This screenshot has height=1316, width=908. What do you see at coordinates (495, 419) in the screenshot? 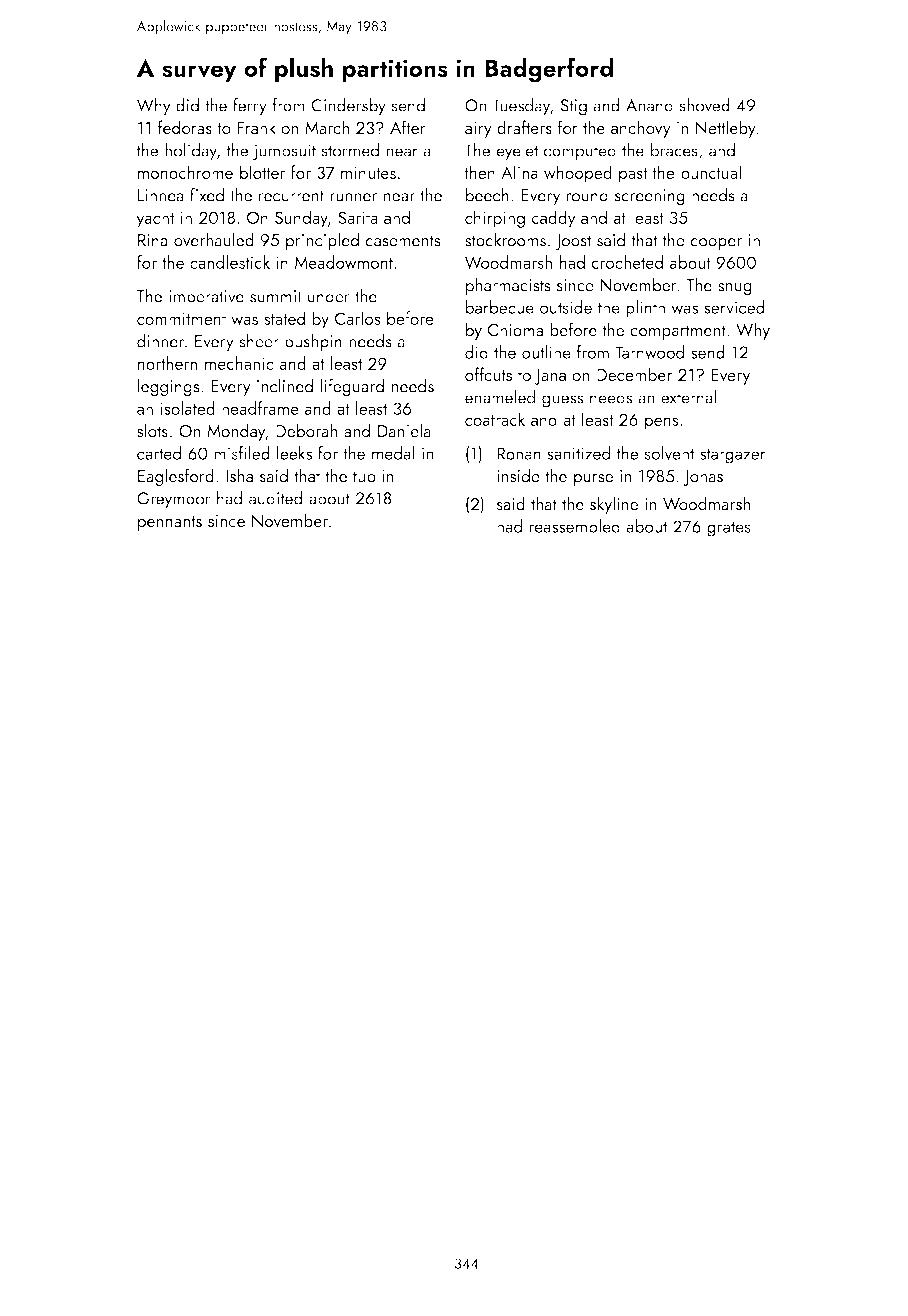
I see `coatrack` at bounding box center [495, 419].
